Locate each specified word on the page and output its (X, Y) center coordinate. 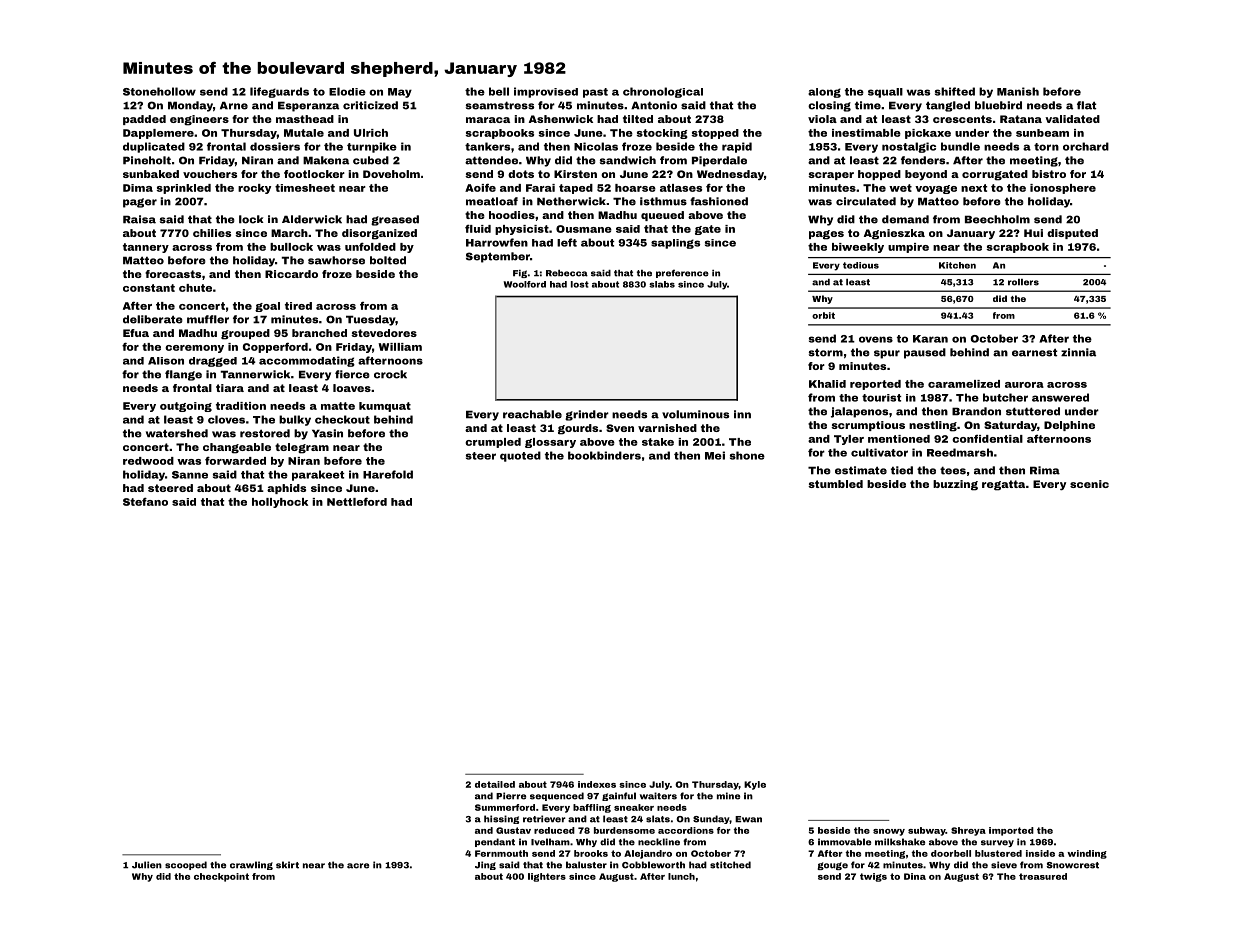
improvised (546, 92)
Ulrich (371, 133)
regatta (1003, 485)
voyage (936, 189)
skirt (287, 865)
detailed (495, 784)
